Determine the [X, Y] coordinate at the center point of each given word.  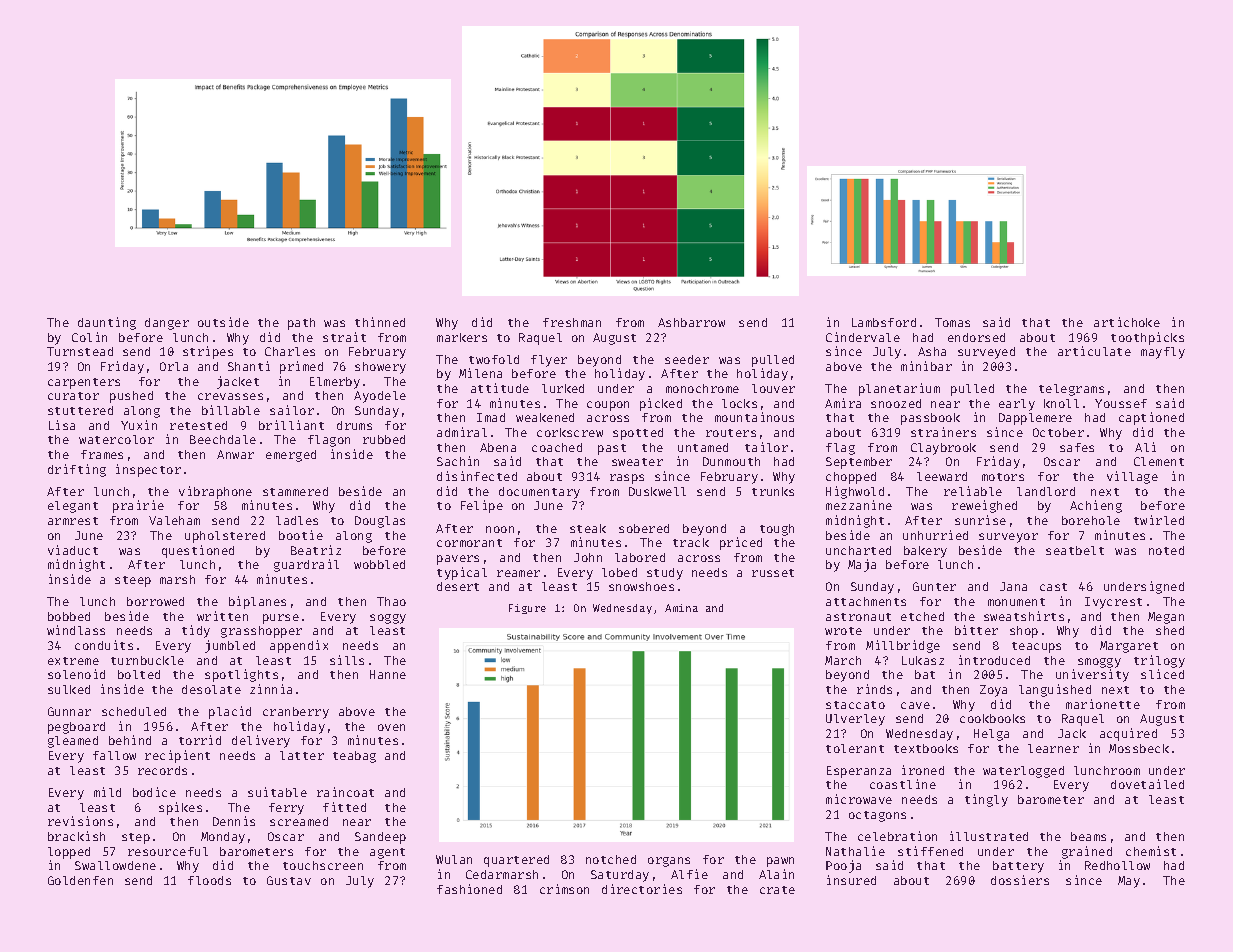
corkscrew [570, 432]
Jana [1013, 586]
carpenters [84, 383]
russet [773, 573]
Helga [991, 735]
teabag [354, 757]
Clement [1159, 461]
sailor [292, 410]
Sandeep [380, 838]
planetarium [899, 389]
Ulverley [855, 720]
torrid [200, 740]
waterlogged [1023, 772]
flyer [549, 361]
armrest [73, 521]
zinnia [271, 689]
